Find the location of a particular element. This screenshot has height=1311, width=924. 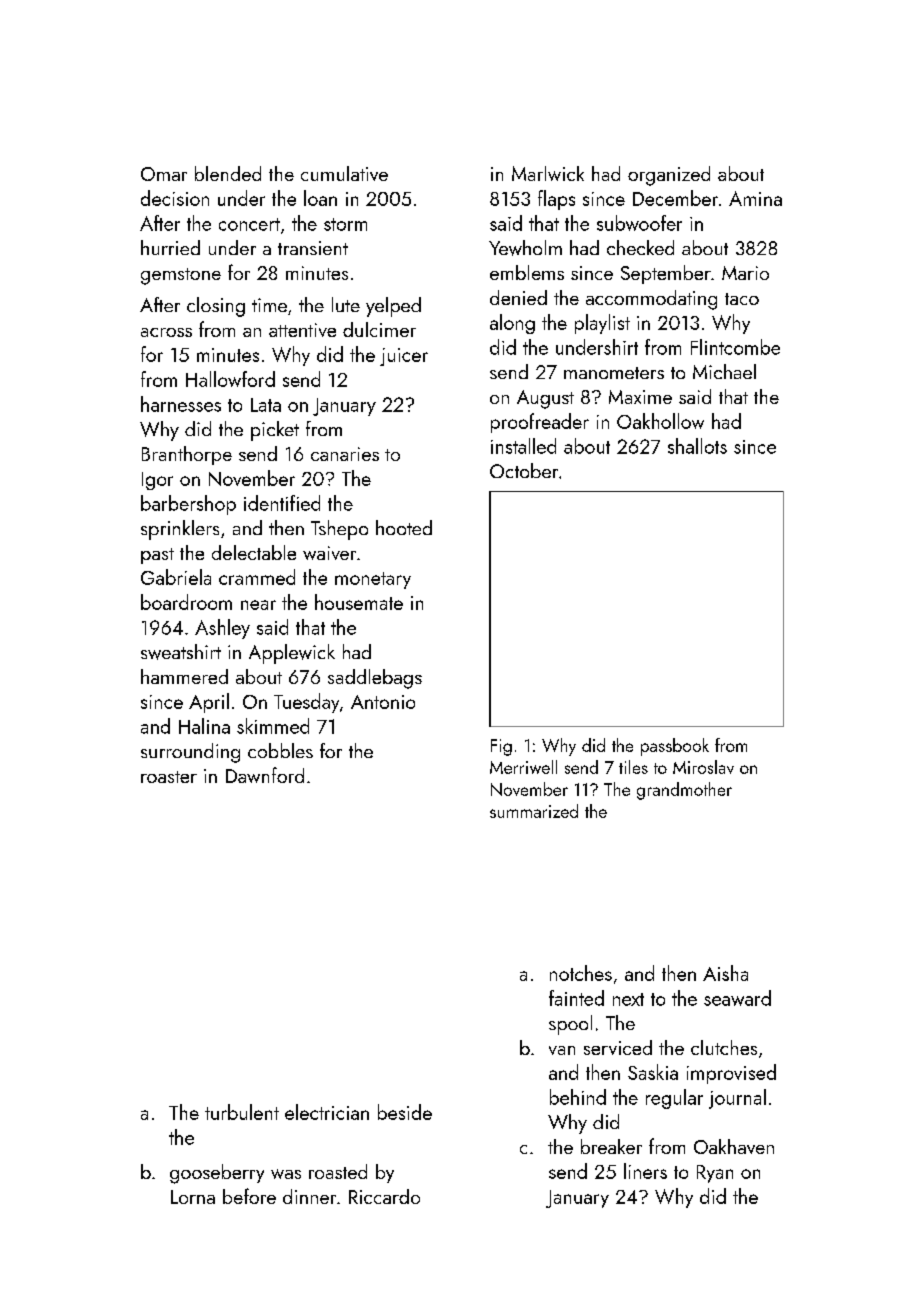

Tuesday is located at coordinates (306, 703).
